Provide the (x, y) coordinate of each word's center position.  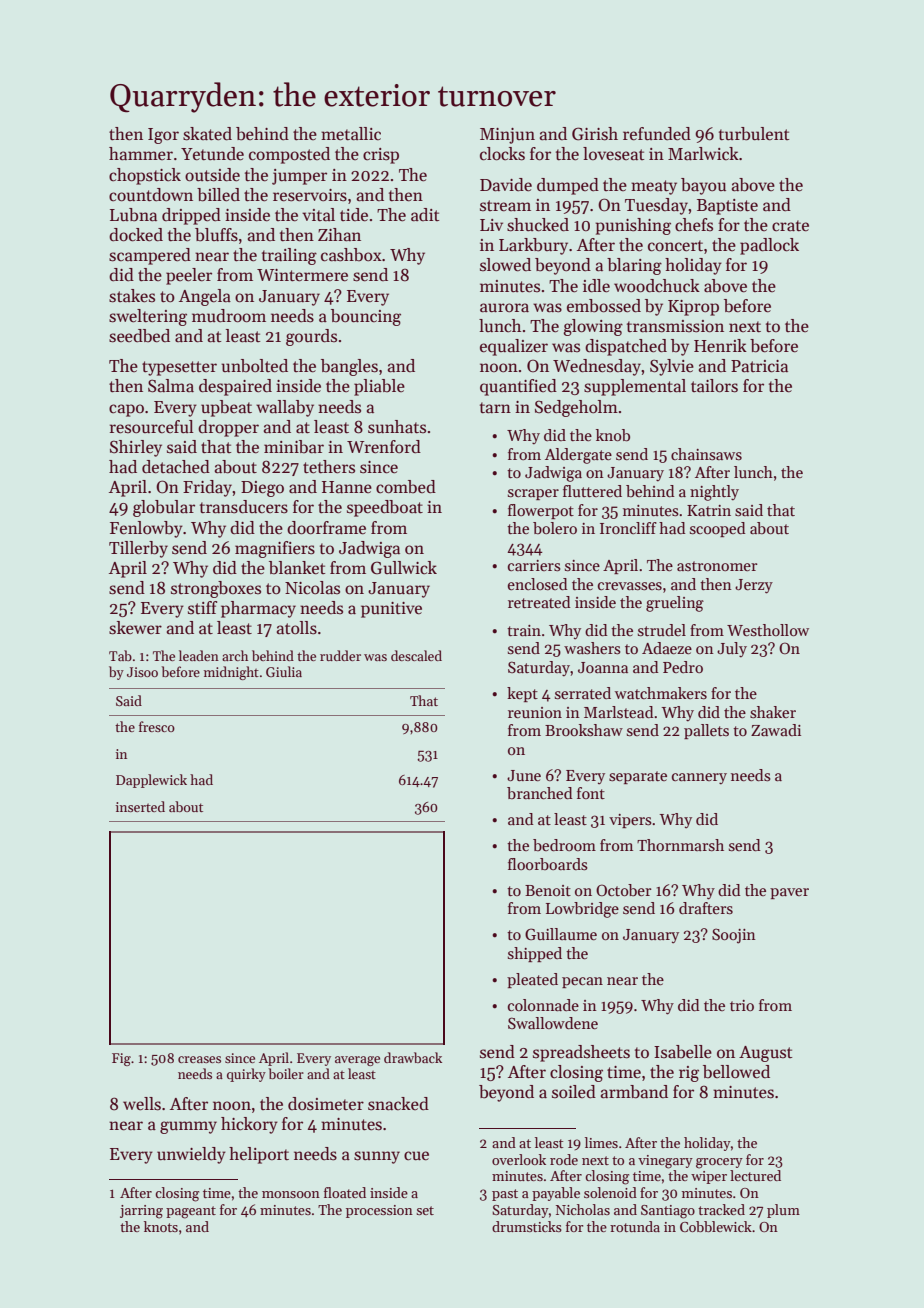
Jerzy (754, 586)
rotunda (635, 1226)
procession (379, 1211)
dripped (191, 216)
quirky (246, 1075)
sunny (377, 1157)
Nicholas (583, 1209)
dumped (568, 186)
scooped (718, 529)
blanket (297, 568)
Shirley (136, 448)
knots (161, 1226)
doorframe (326, 528)
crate (790, 226)
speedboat (385, 508)
